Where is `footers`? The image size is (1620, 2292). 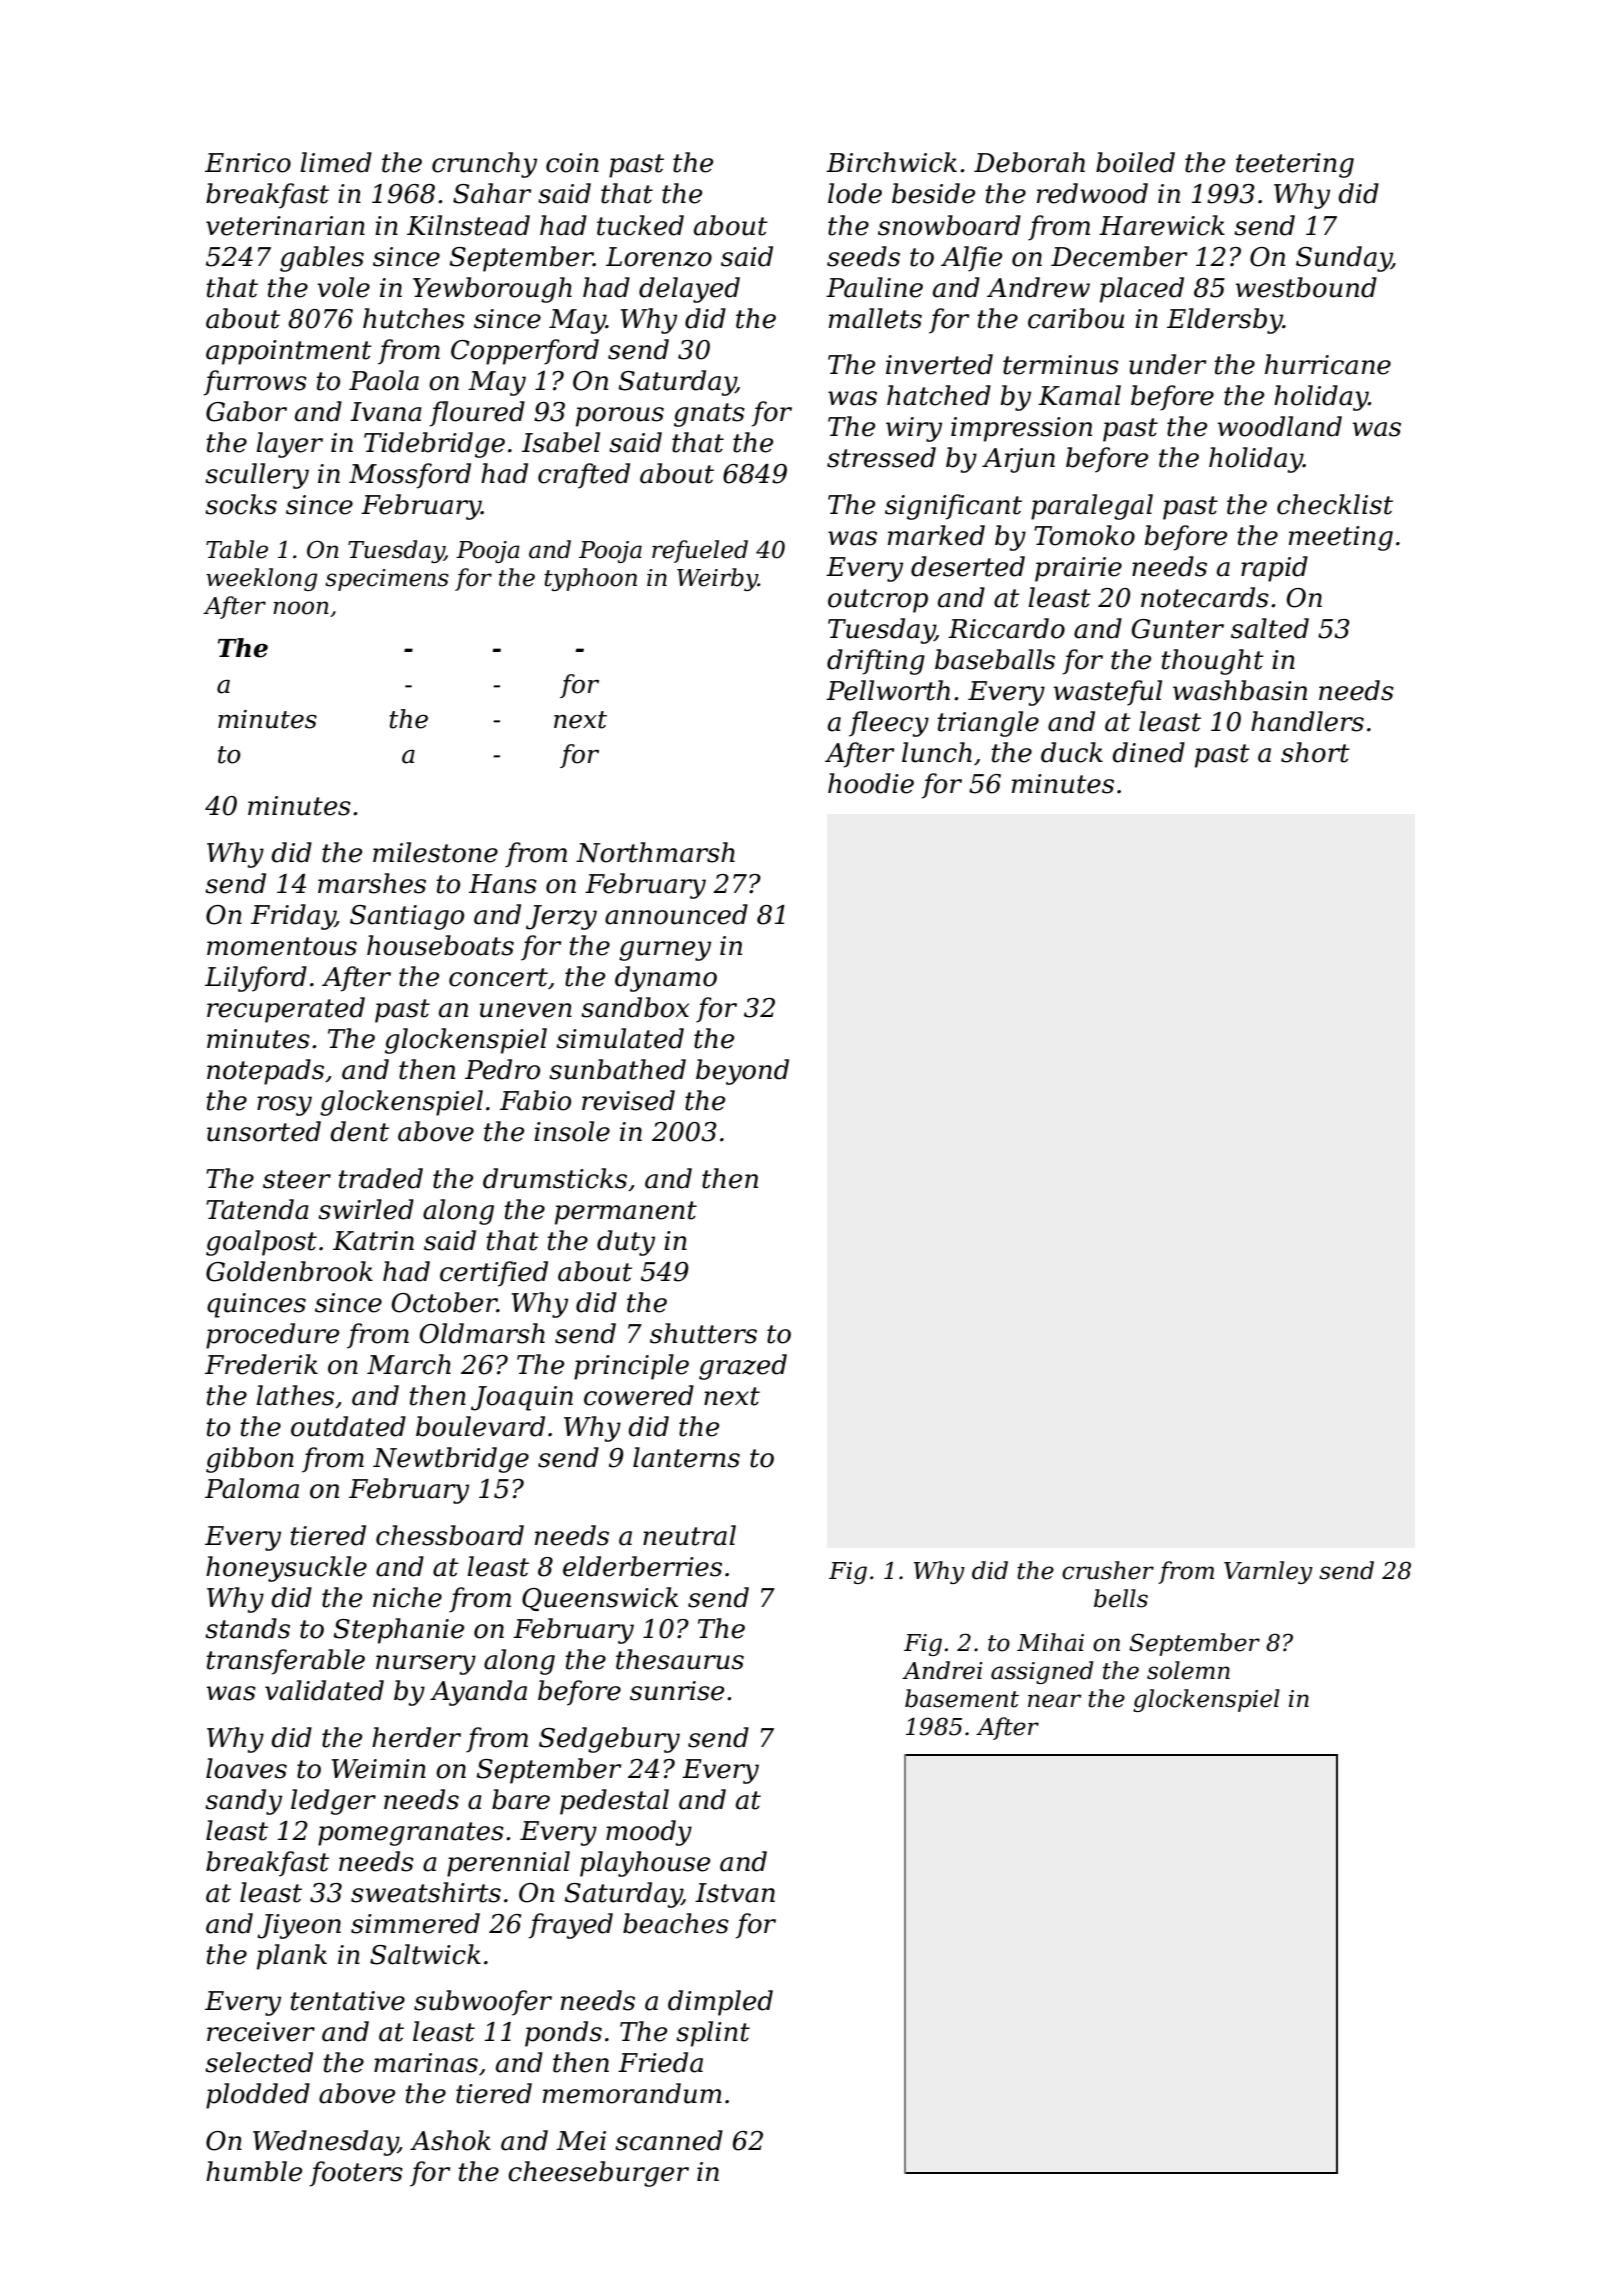
footers is located at coordinates (356, 2174).
